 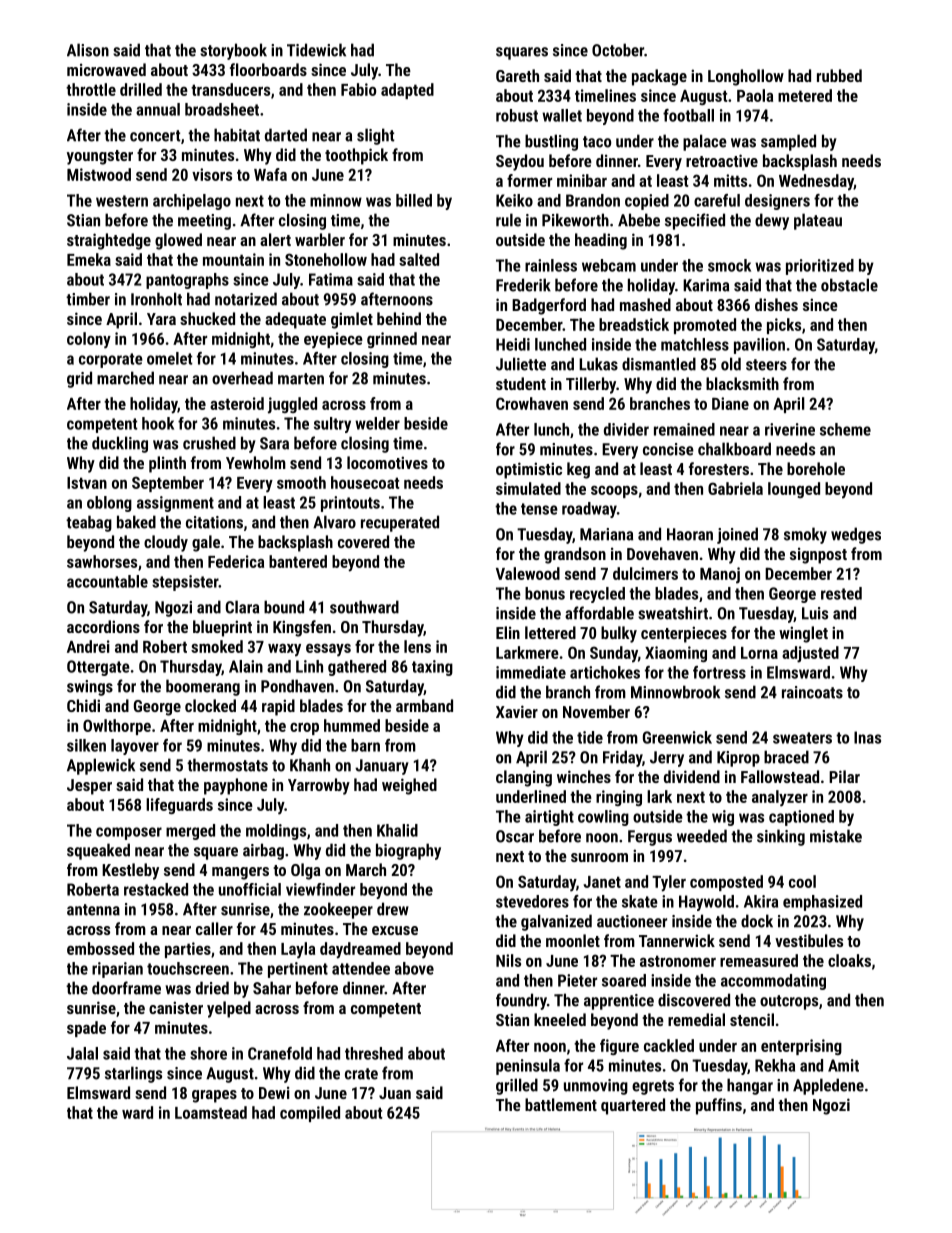 I want to click on youngster, so click(x=100, y=157).
